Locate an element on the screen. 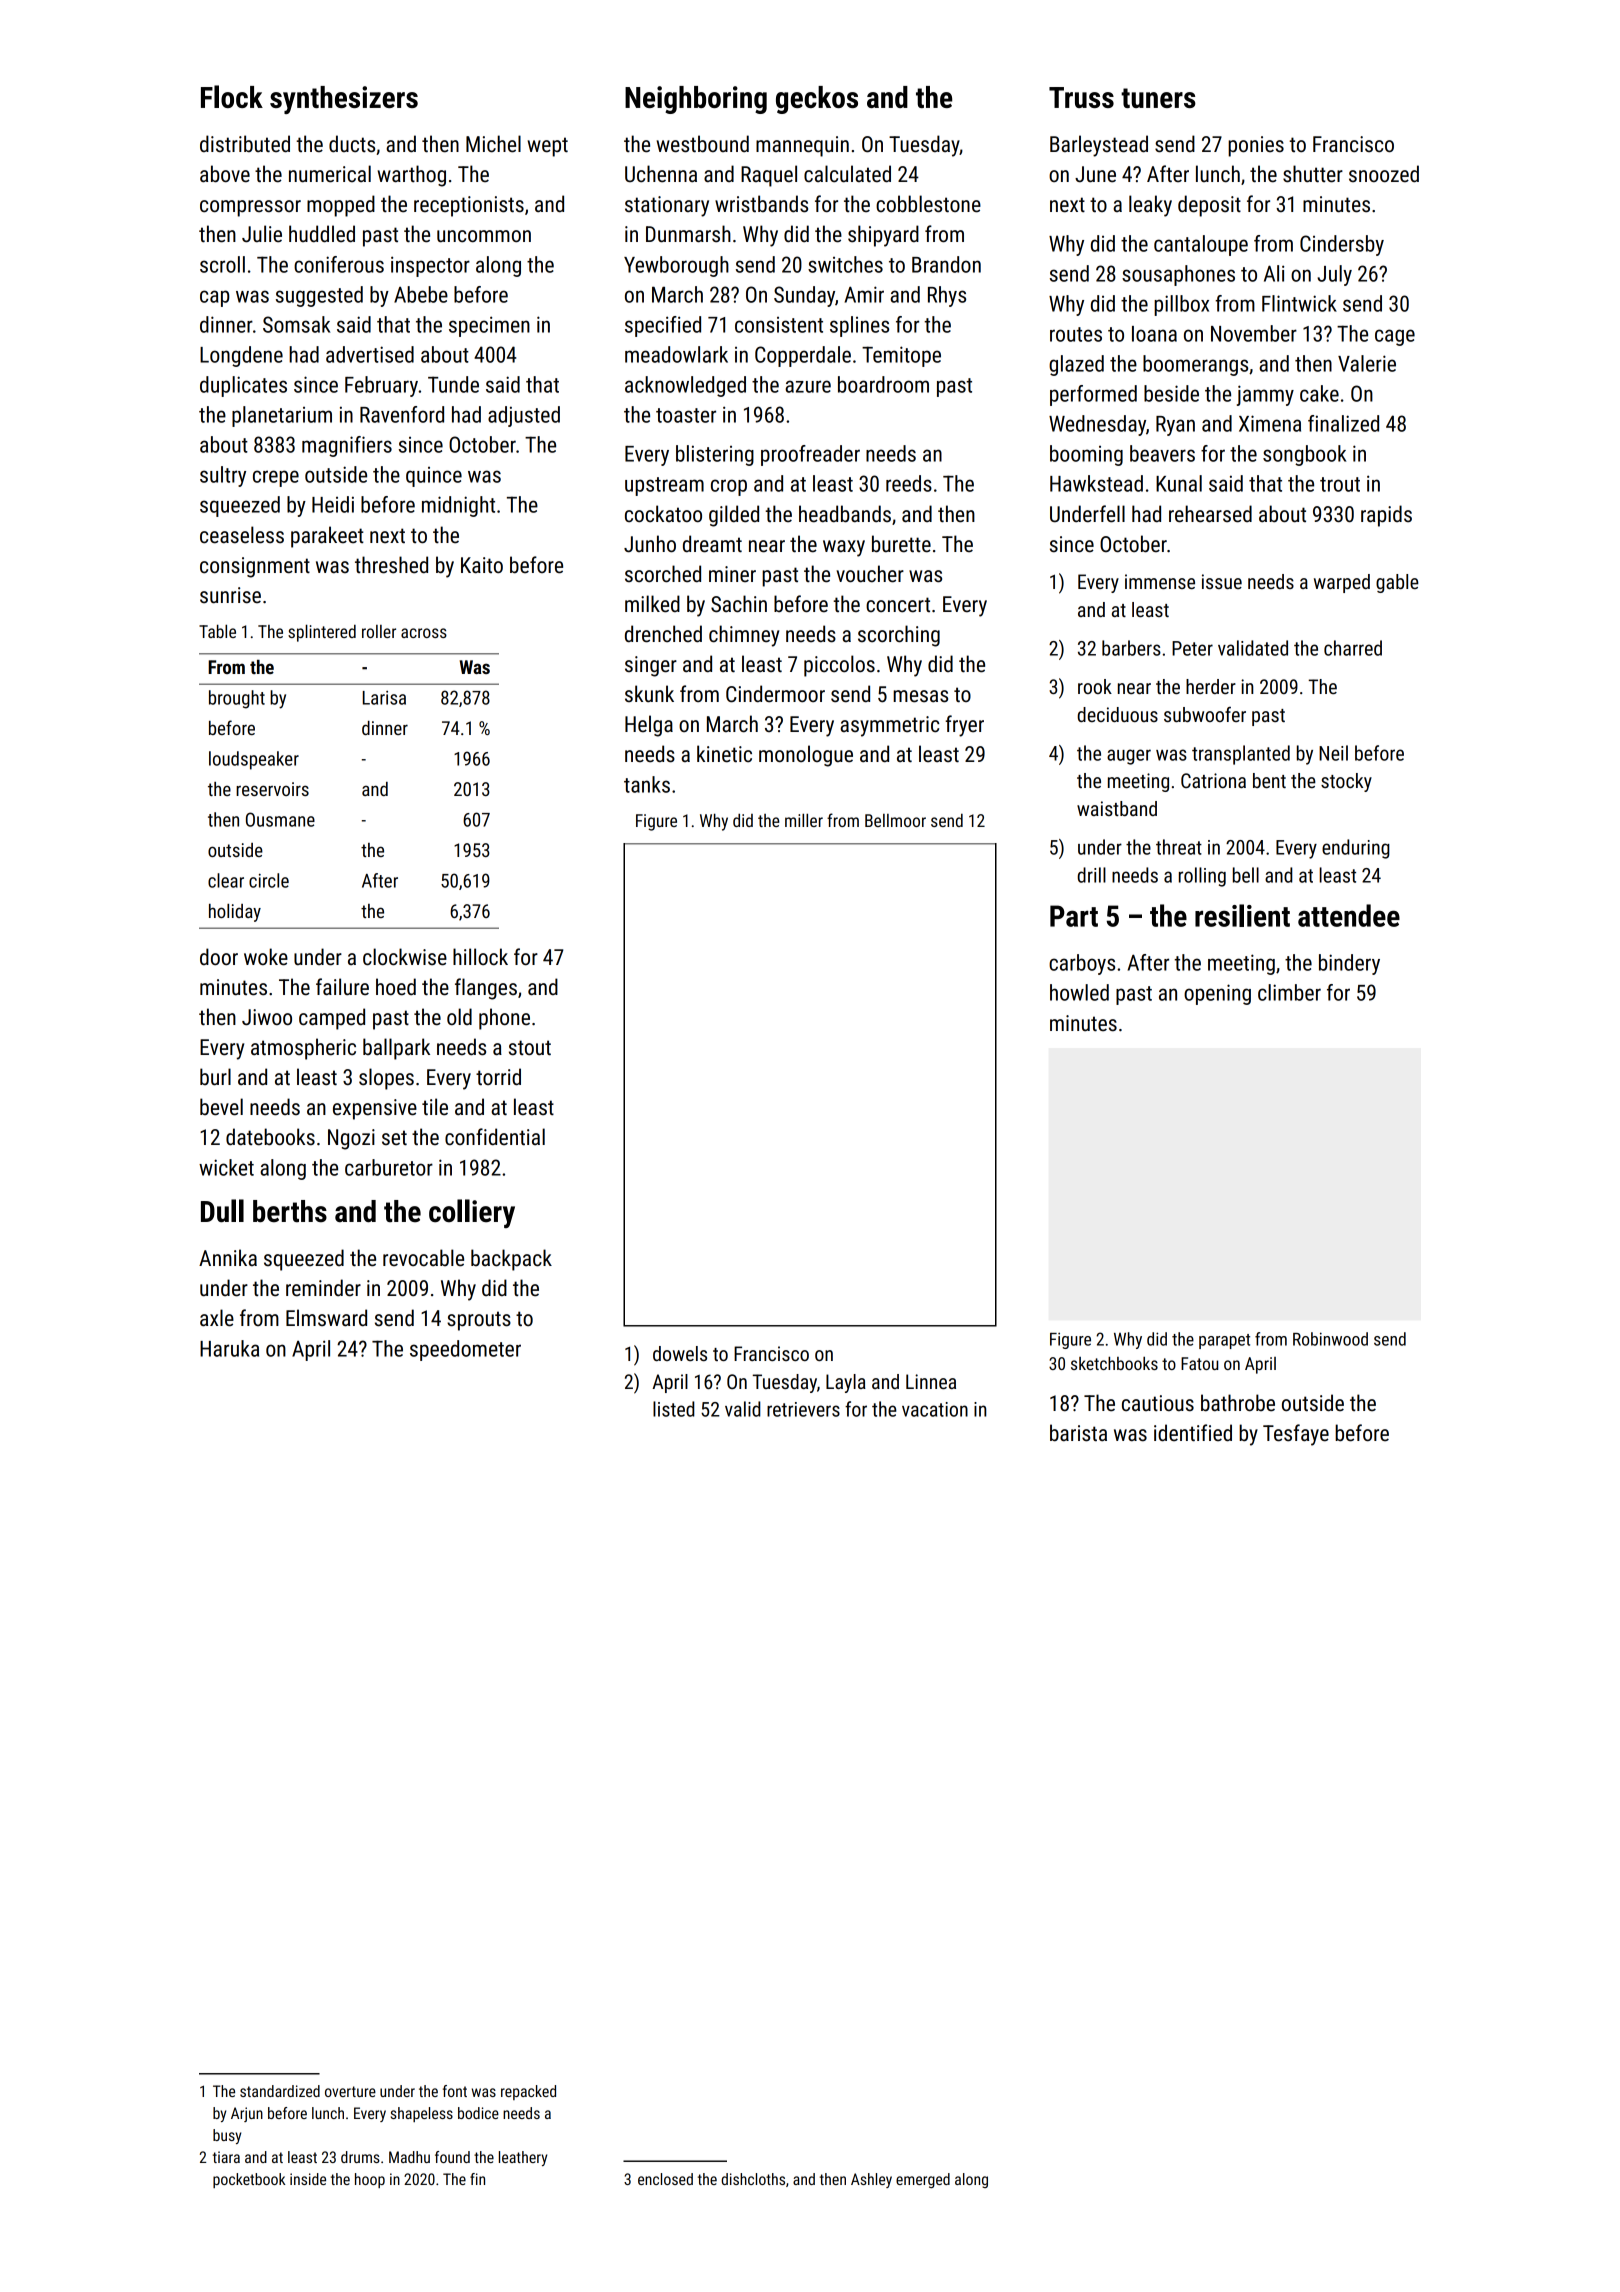 The image size is (1620, 2292). miller is located at coordinates (804, 820).
